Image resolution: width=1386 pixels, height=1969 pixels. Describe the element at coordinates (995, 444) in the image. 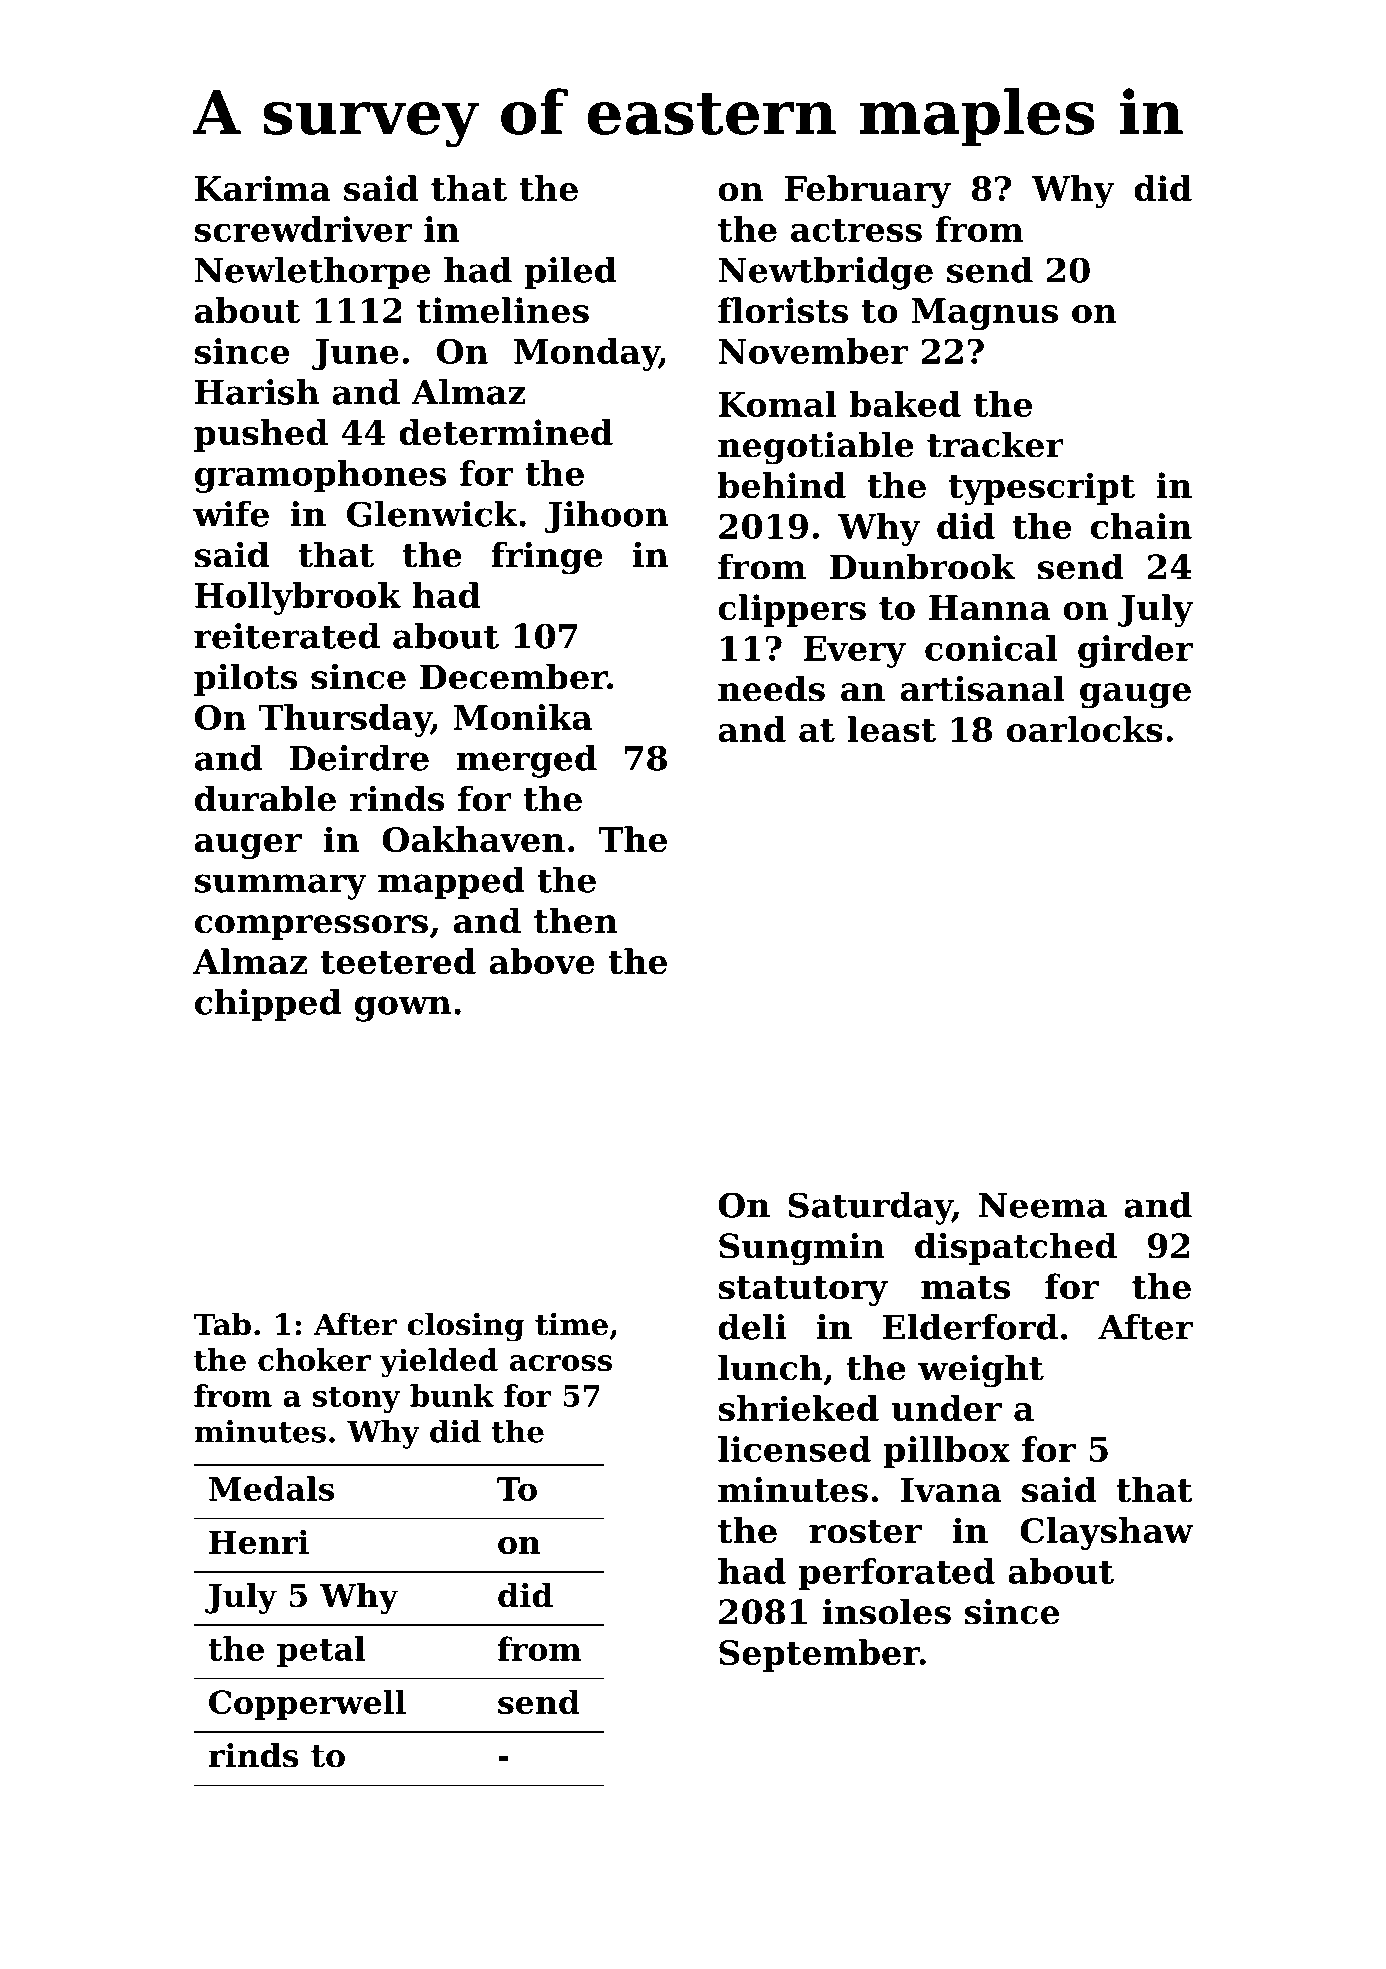

I see `tracker` at that location.
